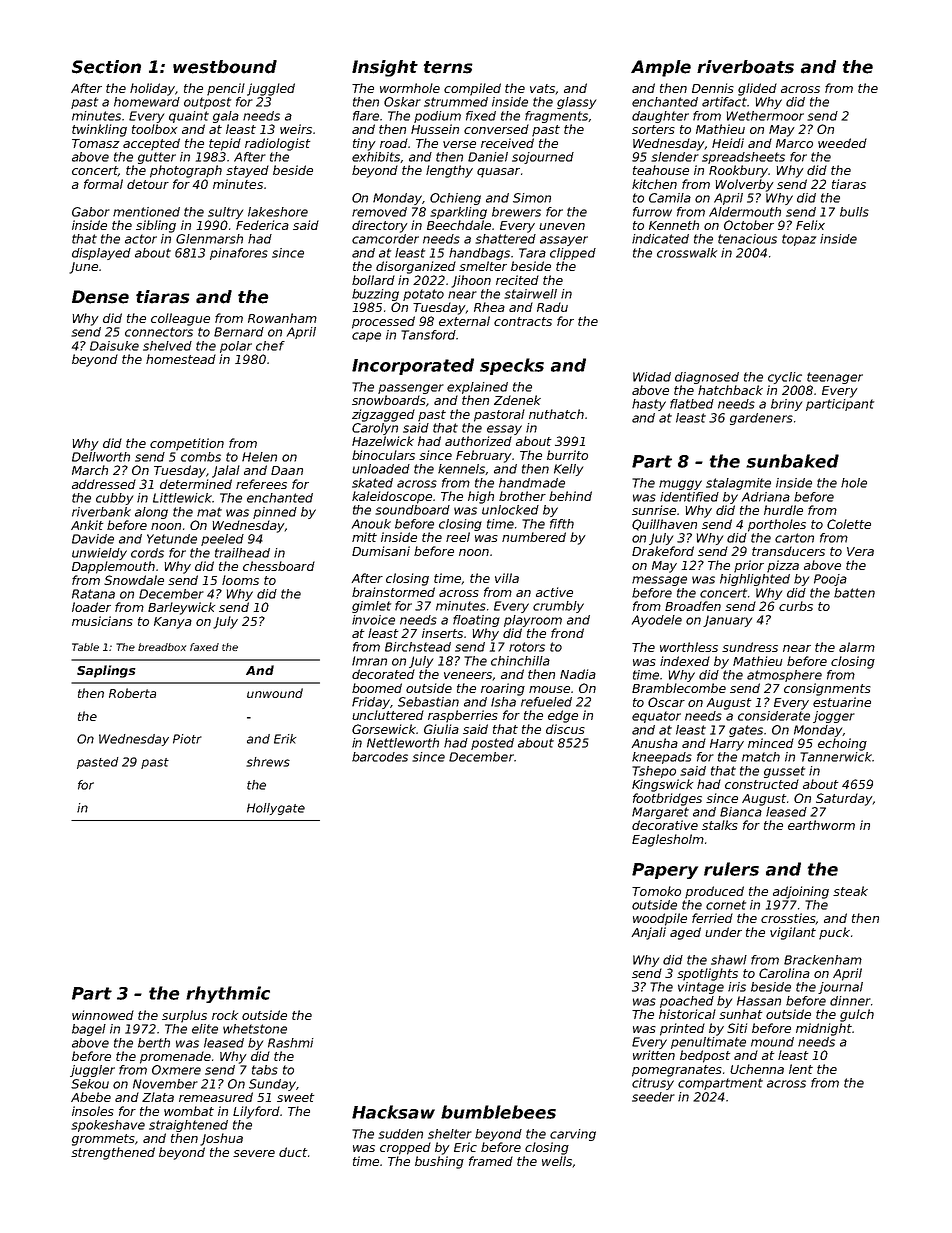  What do you see at coordinates (648, 933) in the screenshot?
I see `Anjali` at bounding box center [648, 933].
